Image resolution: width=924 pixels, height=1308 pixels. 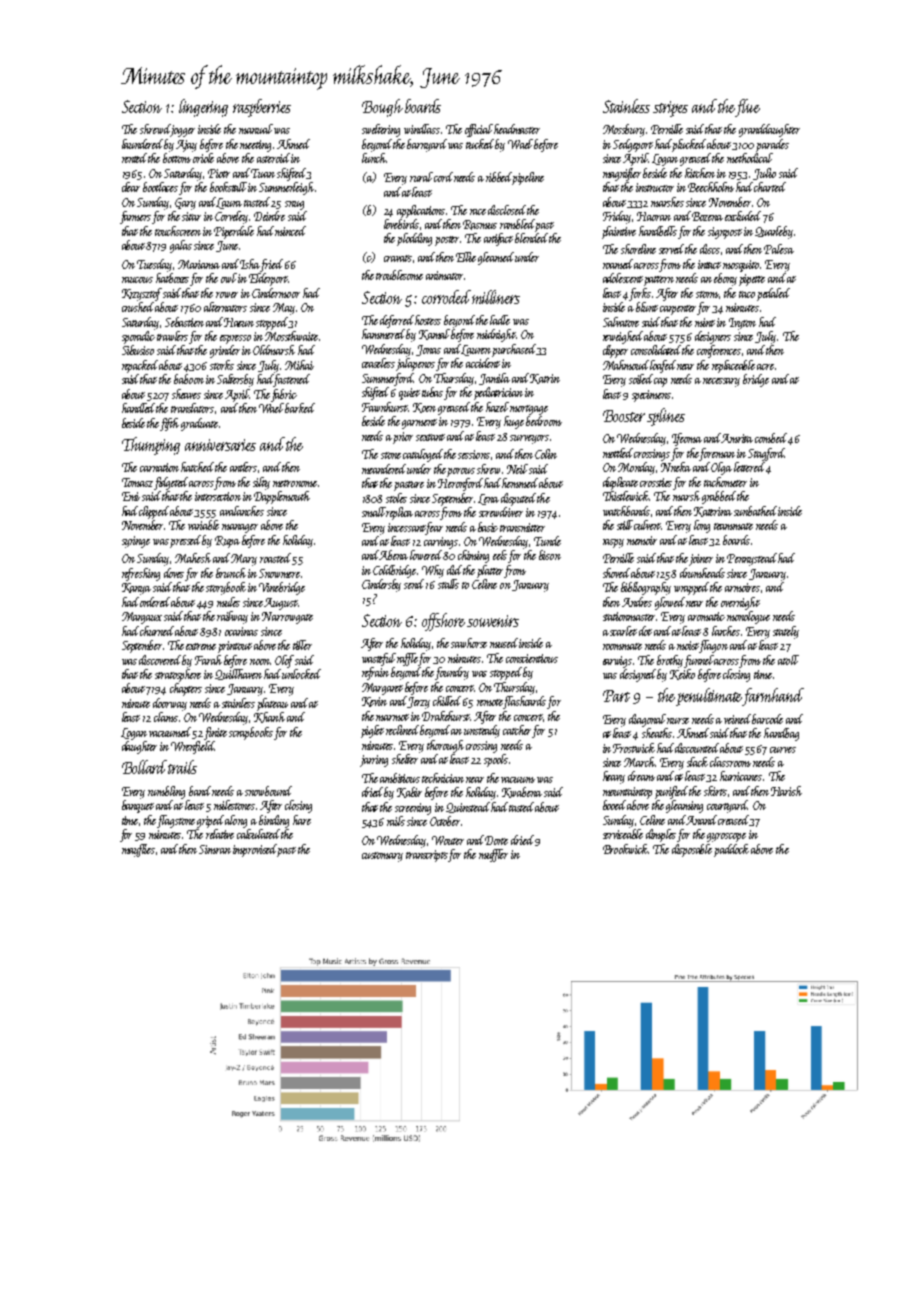 What do you see at coordinates (752, 559) in the screenshot?
I see `Pennystead` at bounding box center [752, 559].
